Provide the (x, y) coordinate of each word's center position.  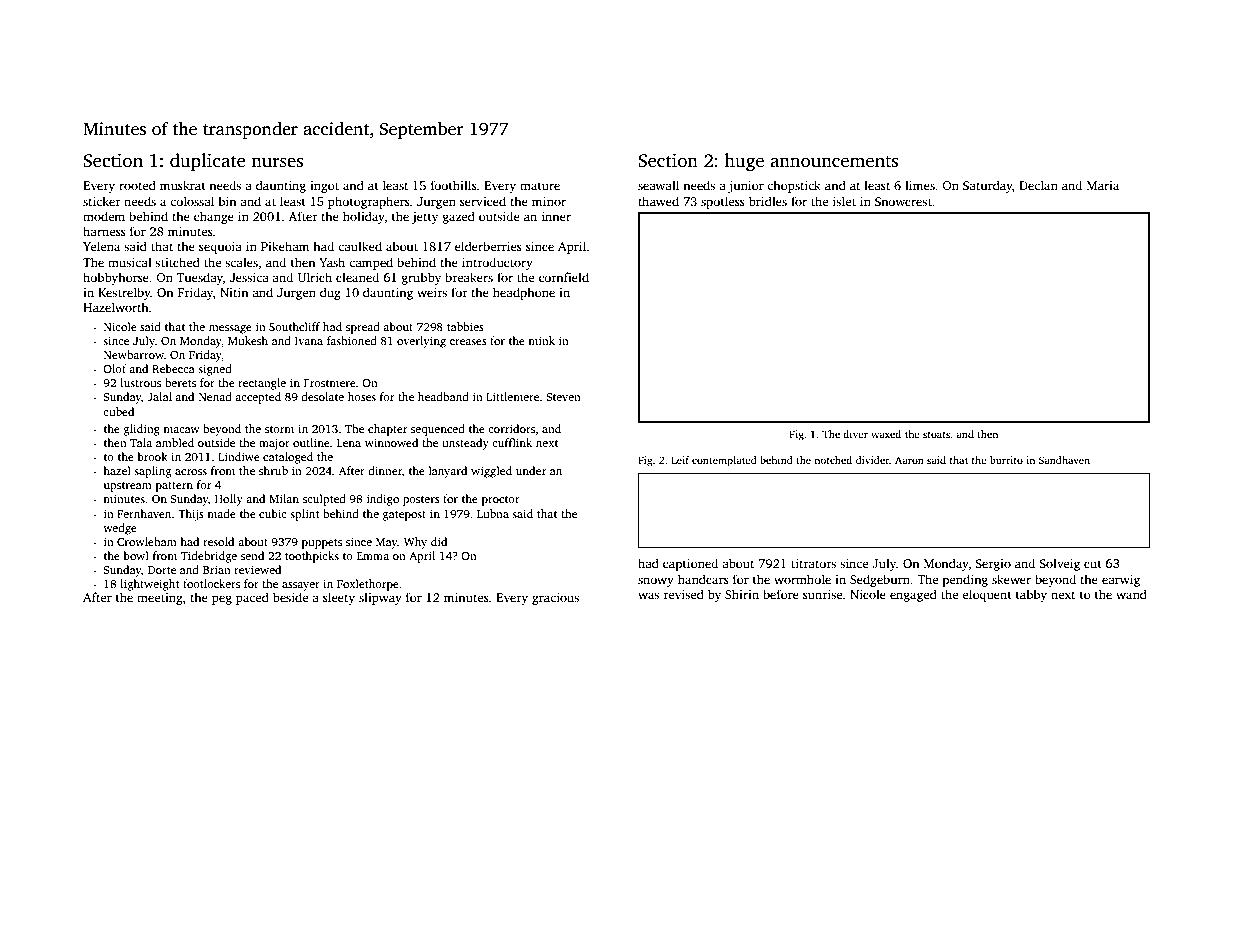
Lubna (493, 513)
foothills (454, 185)
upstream (127, 487)
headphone (524, 293)
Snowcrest (903, 201)
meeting (160, 599)
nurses (277, 162)
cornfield (564, 277)
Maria (1103, 185)
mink (541, 340)
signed (215, 370)
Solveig (1059, 564)
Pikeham (285, 246)
